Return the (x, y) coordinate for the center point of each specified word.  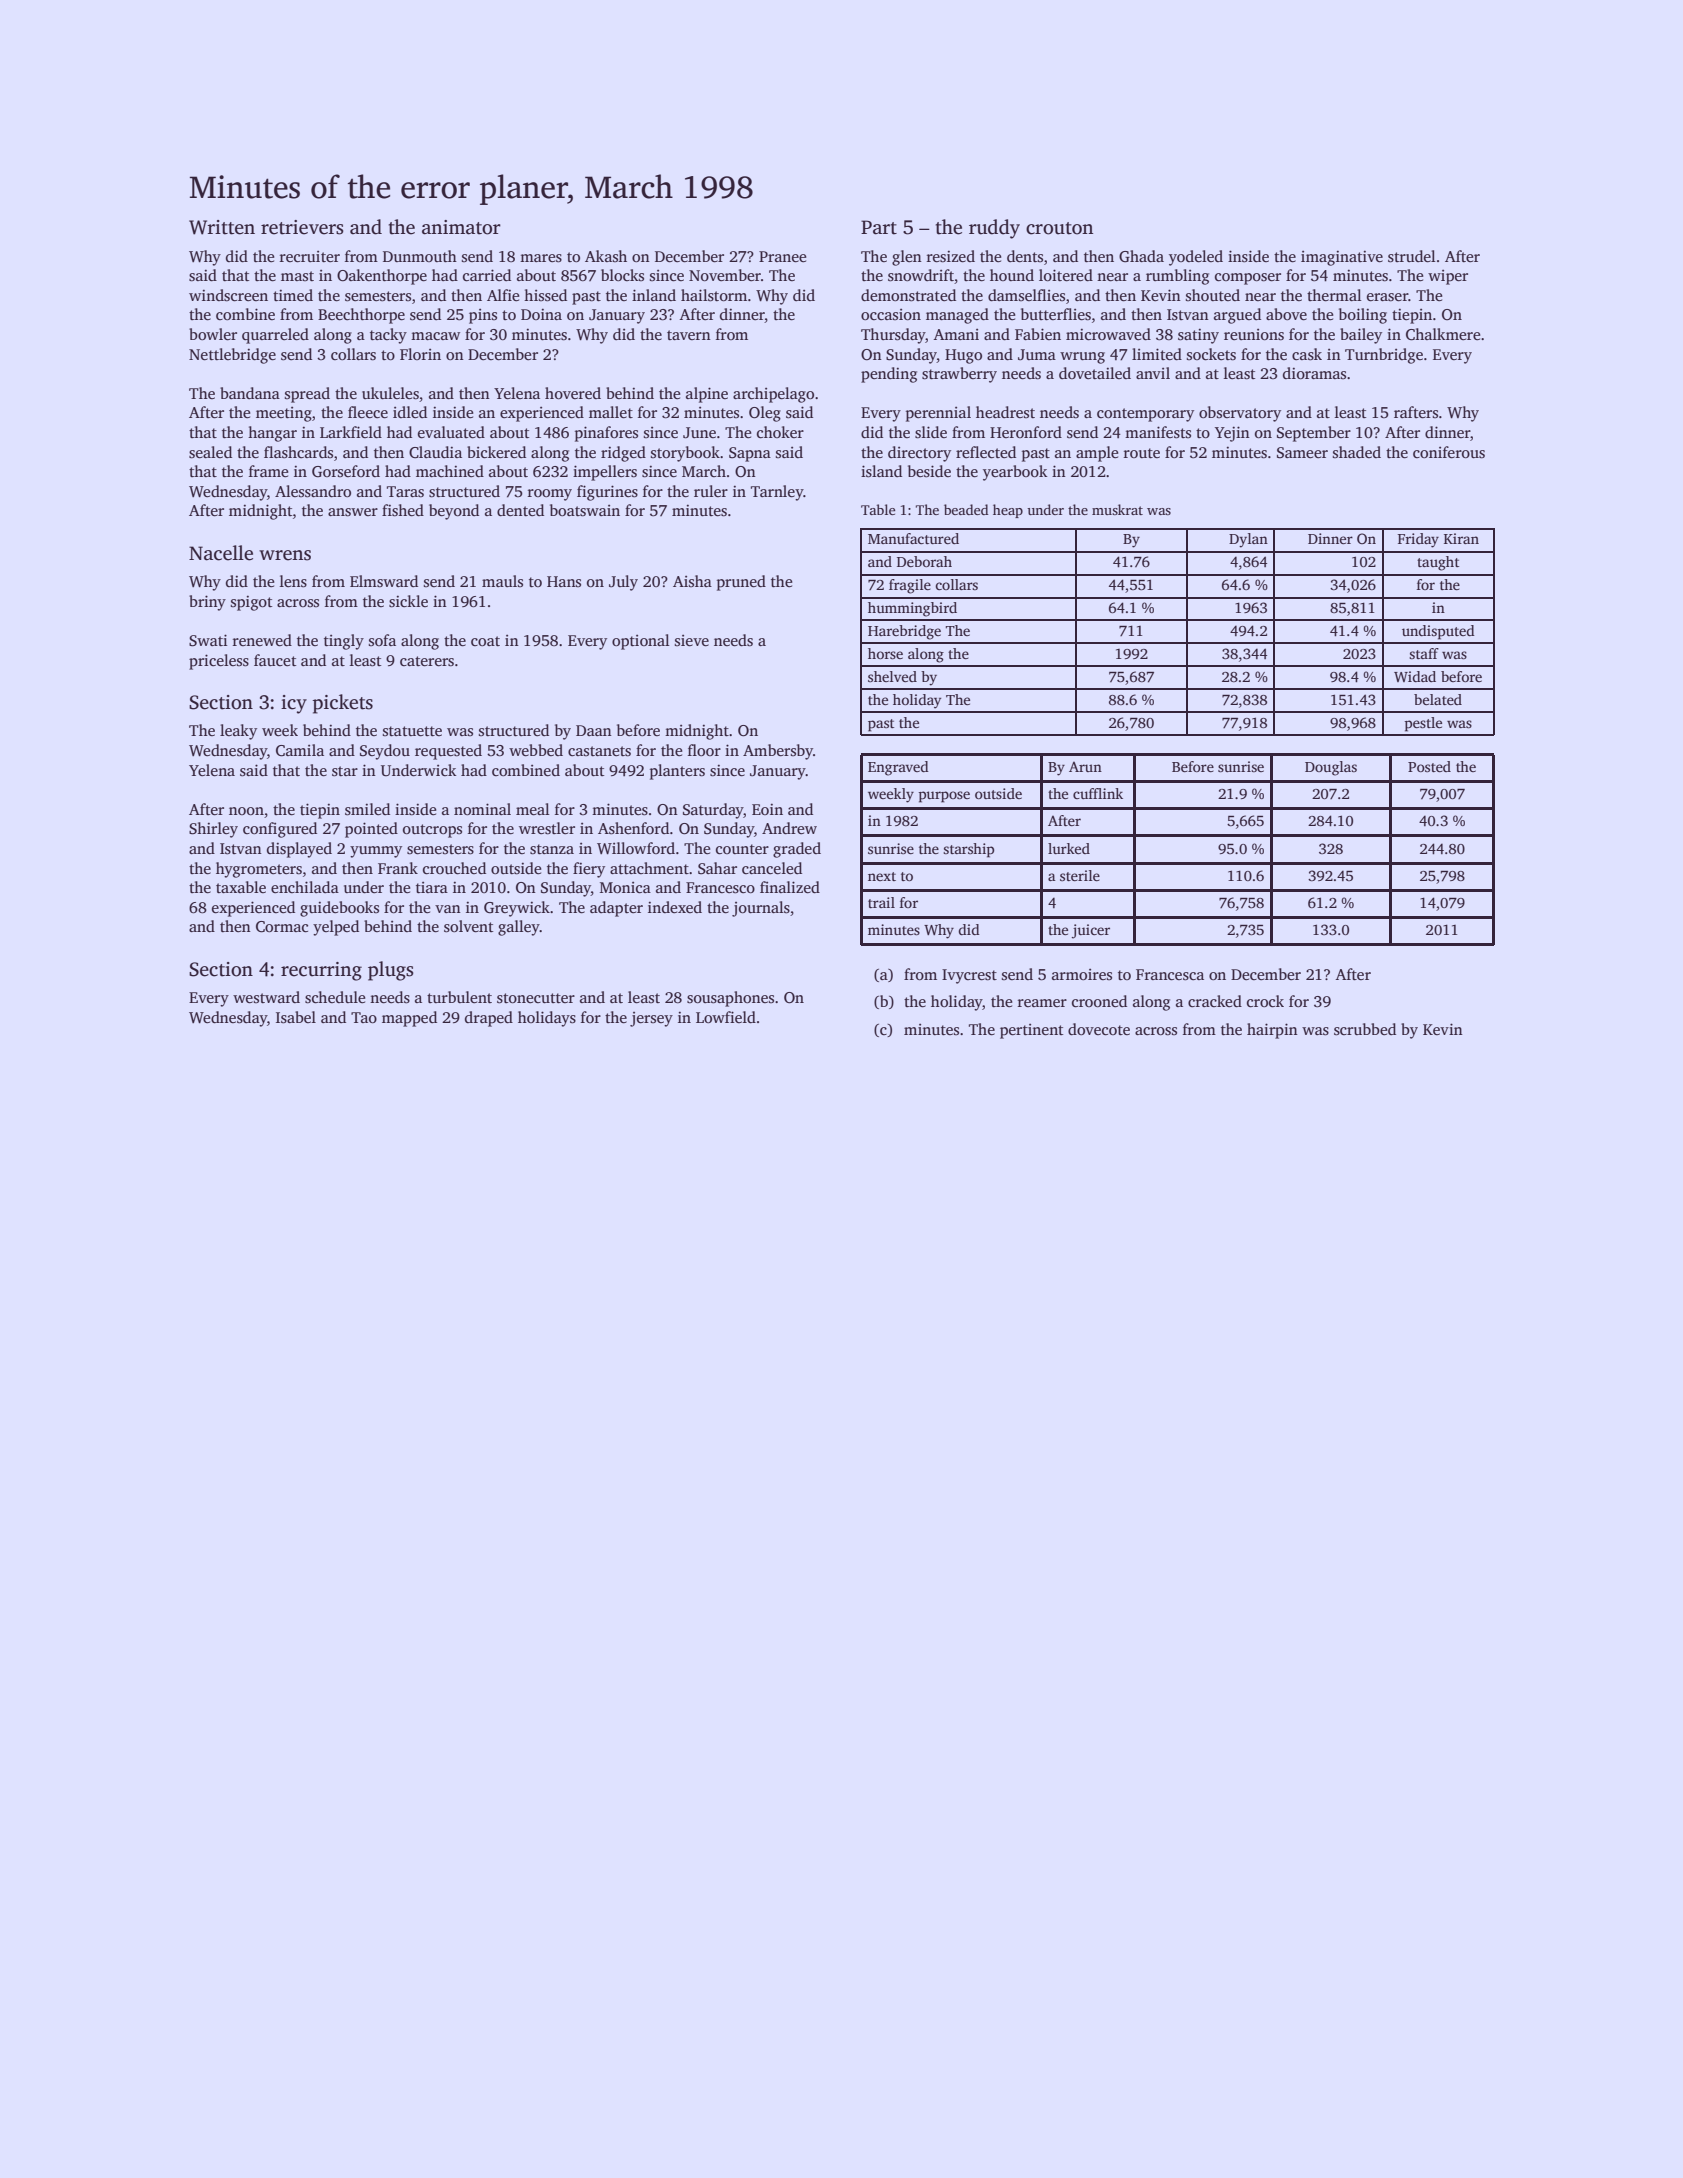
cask (1307, 354)
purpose (944, 797)
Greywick (517, 909)
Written (222, 227)
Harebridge (904, 632)
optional (640, 642)
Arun (1085, 767)
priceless (219, 662)
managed (957, 316)
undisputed (1438, 632)
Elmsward (384, 581)
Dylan (1248, 540)
